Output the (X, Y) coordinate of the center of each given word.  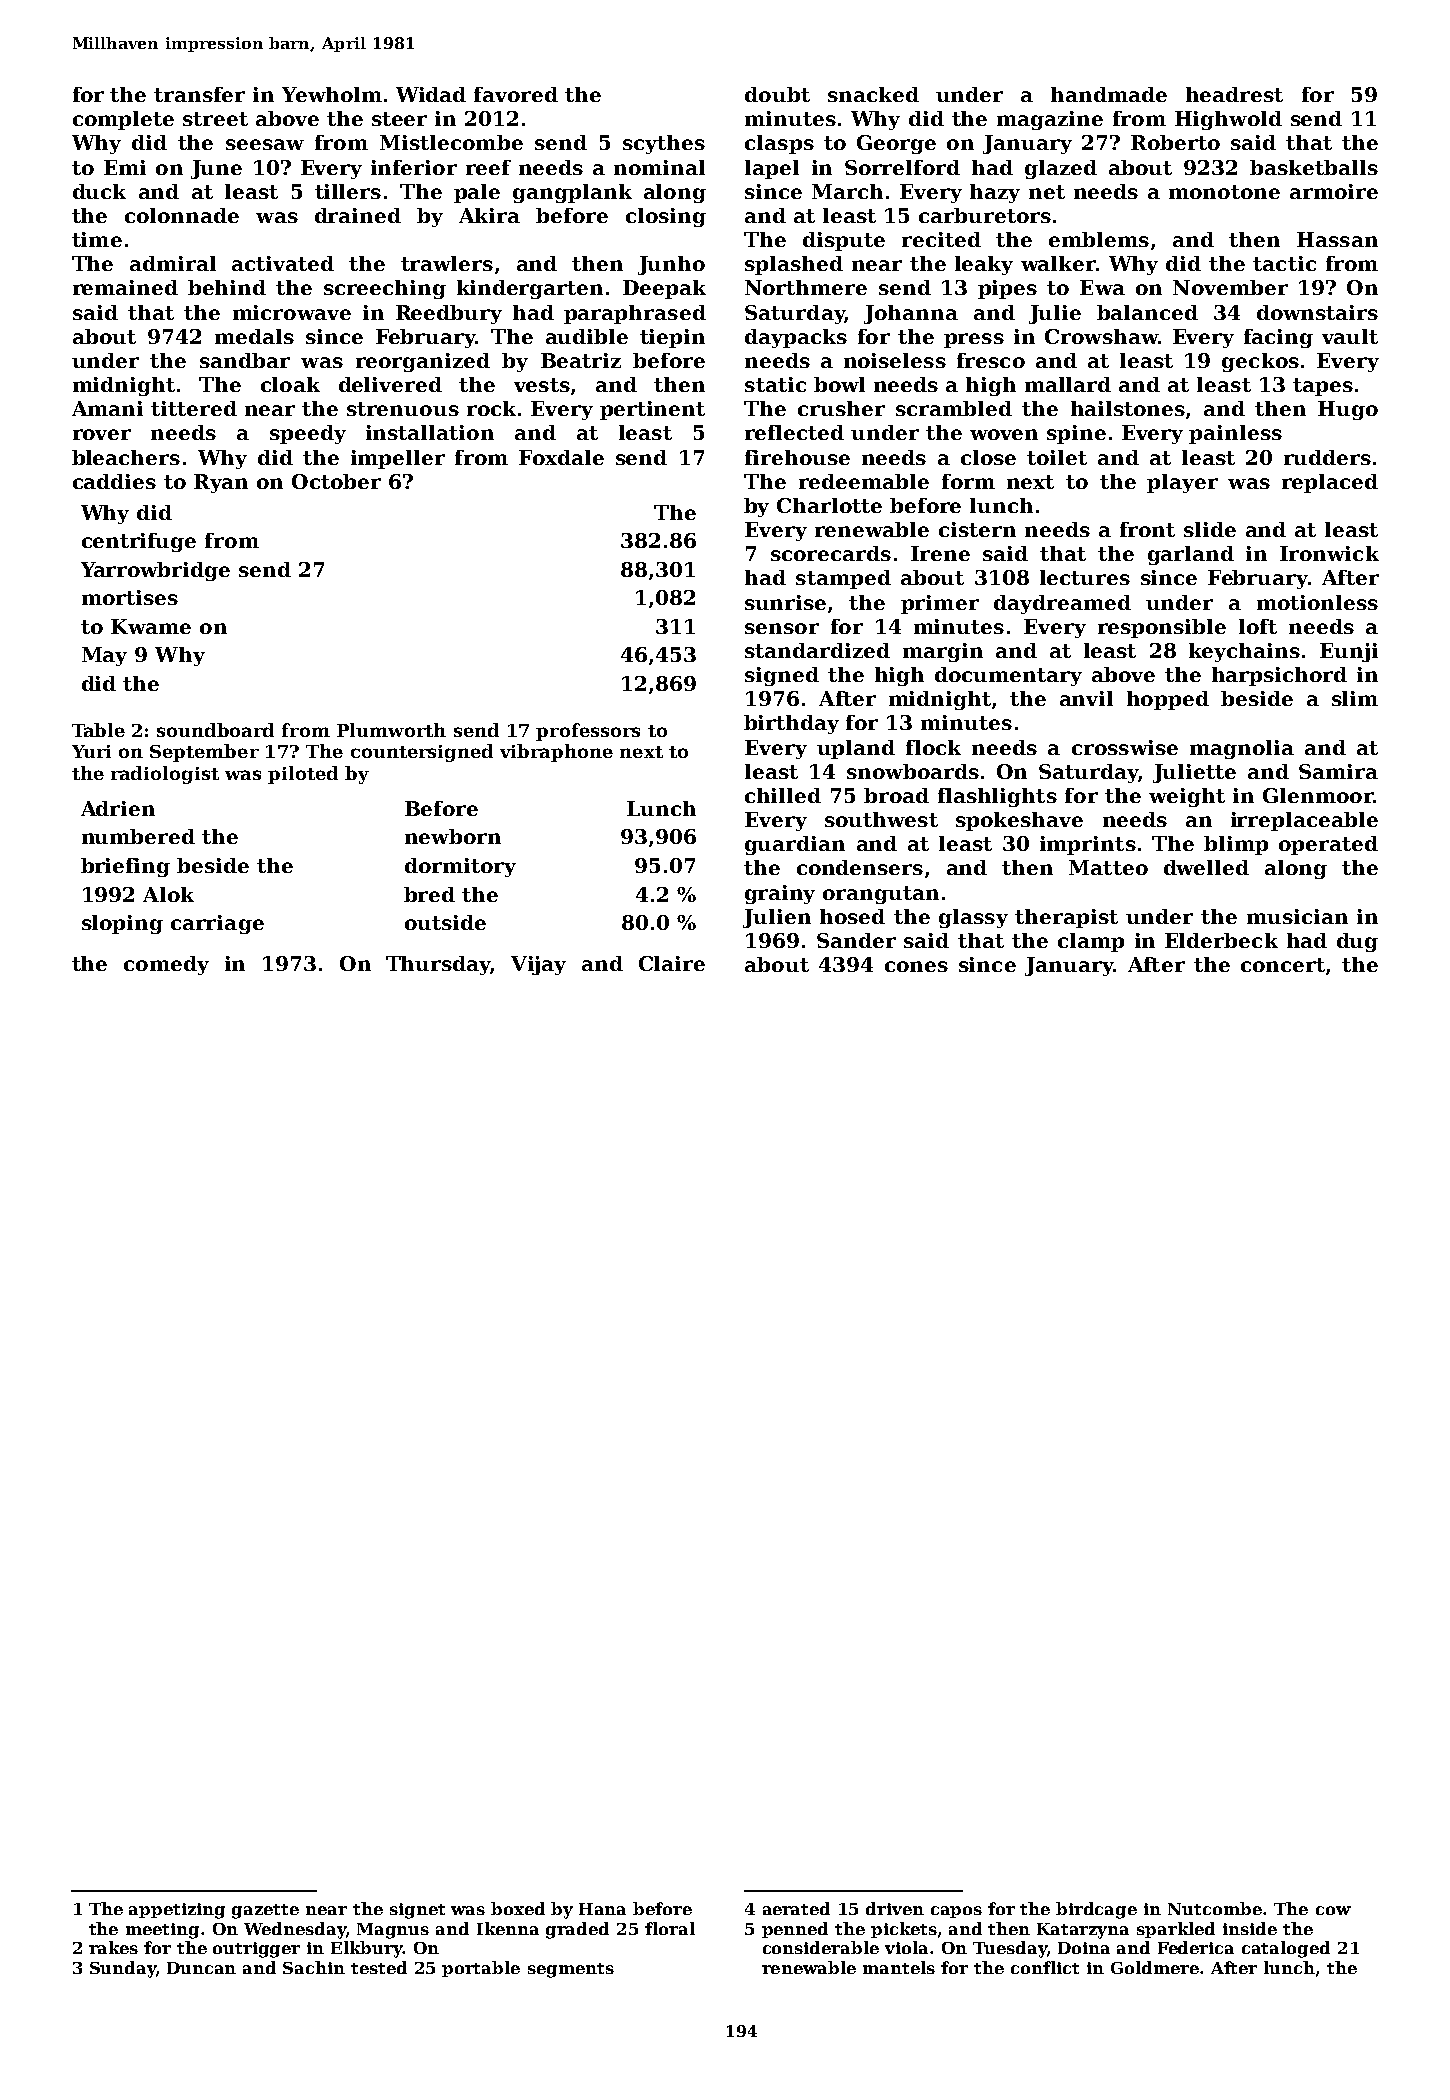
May (104, 656)
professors (588, 732)
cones (916, 966)
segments (571, 1970)
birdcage (1096, 1910)
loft (1258, 626)
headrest (1234, 94)
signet (417, 1911)
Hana (602, 1909)
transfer (199, 94)
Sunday (123, 1969)
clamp (1091, 942)
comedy (166, 965)
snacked (873, 94)
